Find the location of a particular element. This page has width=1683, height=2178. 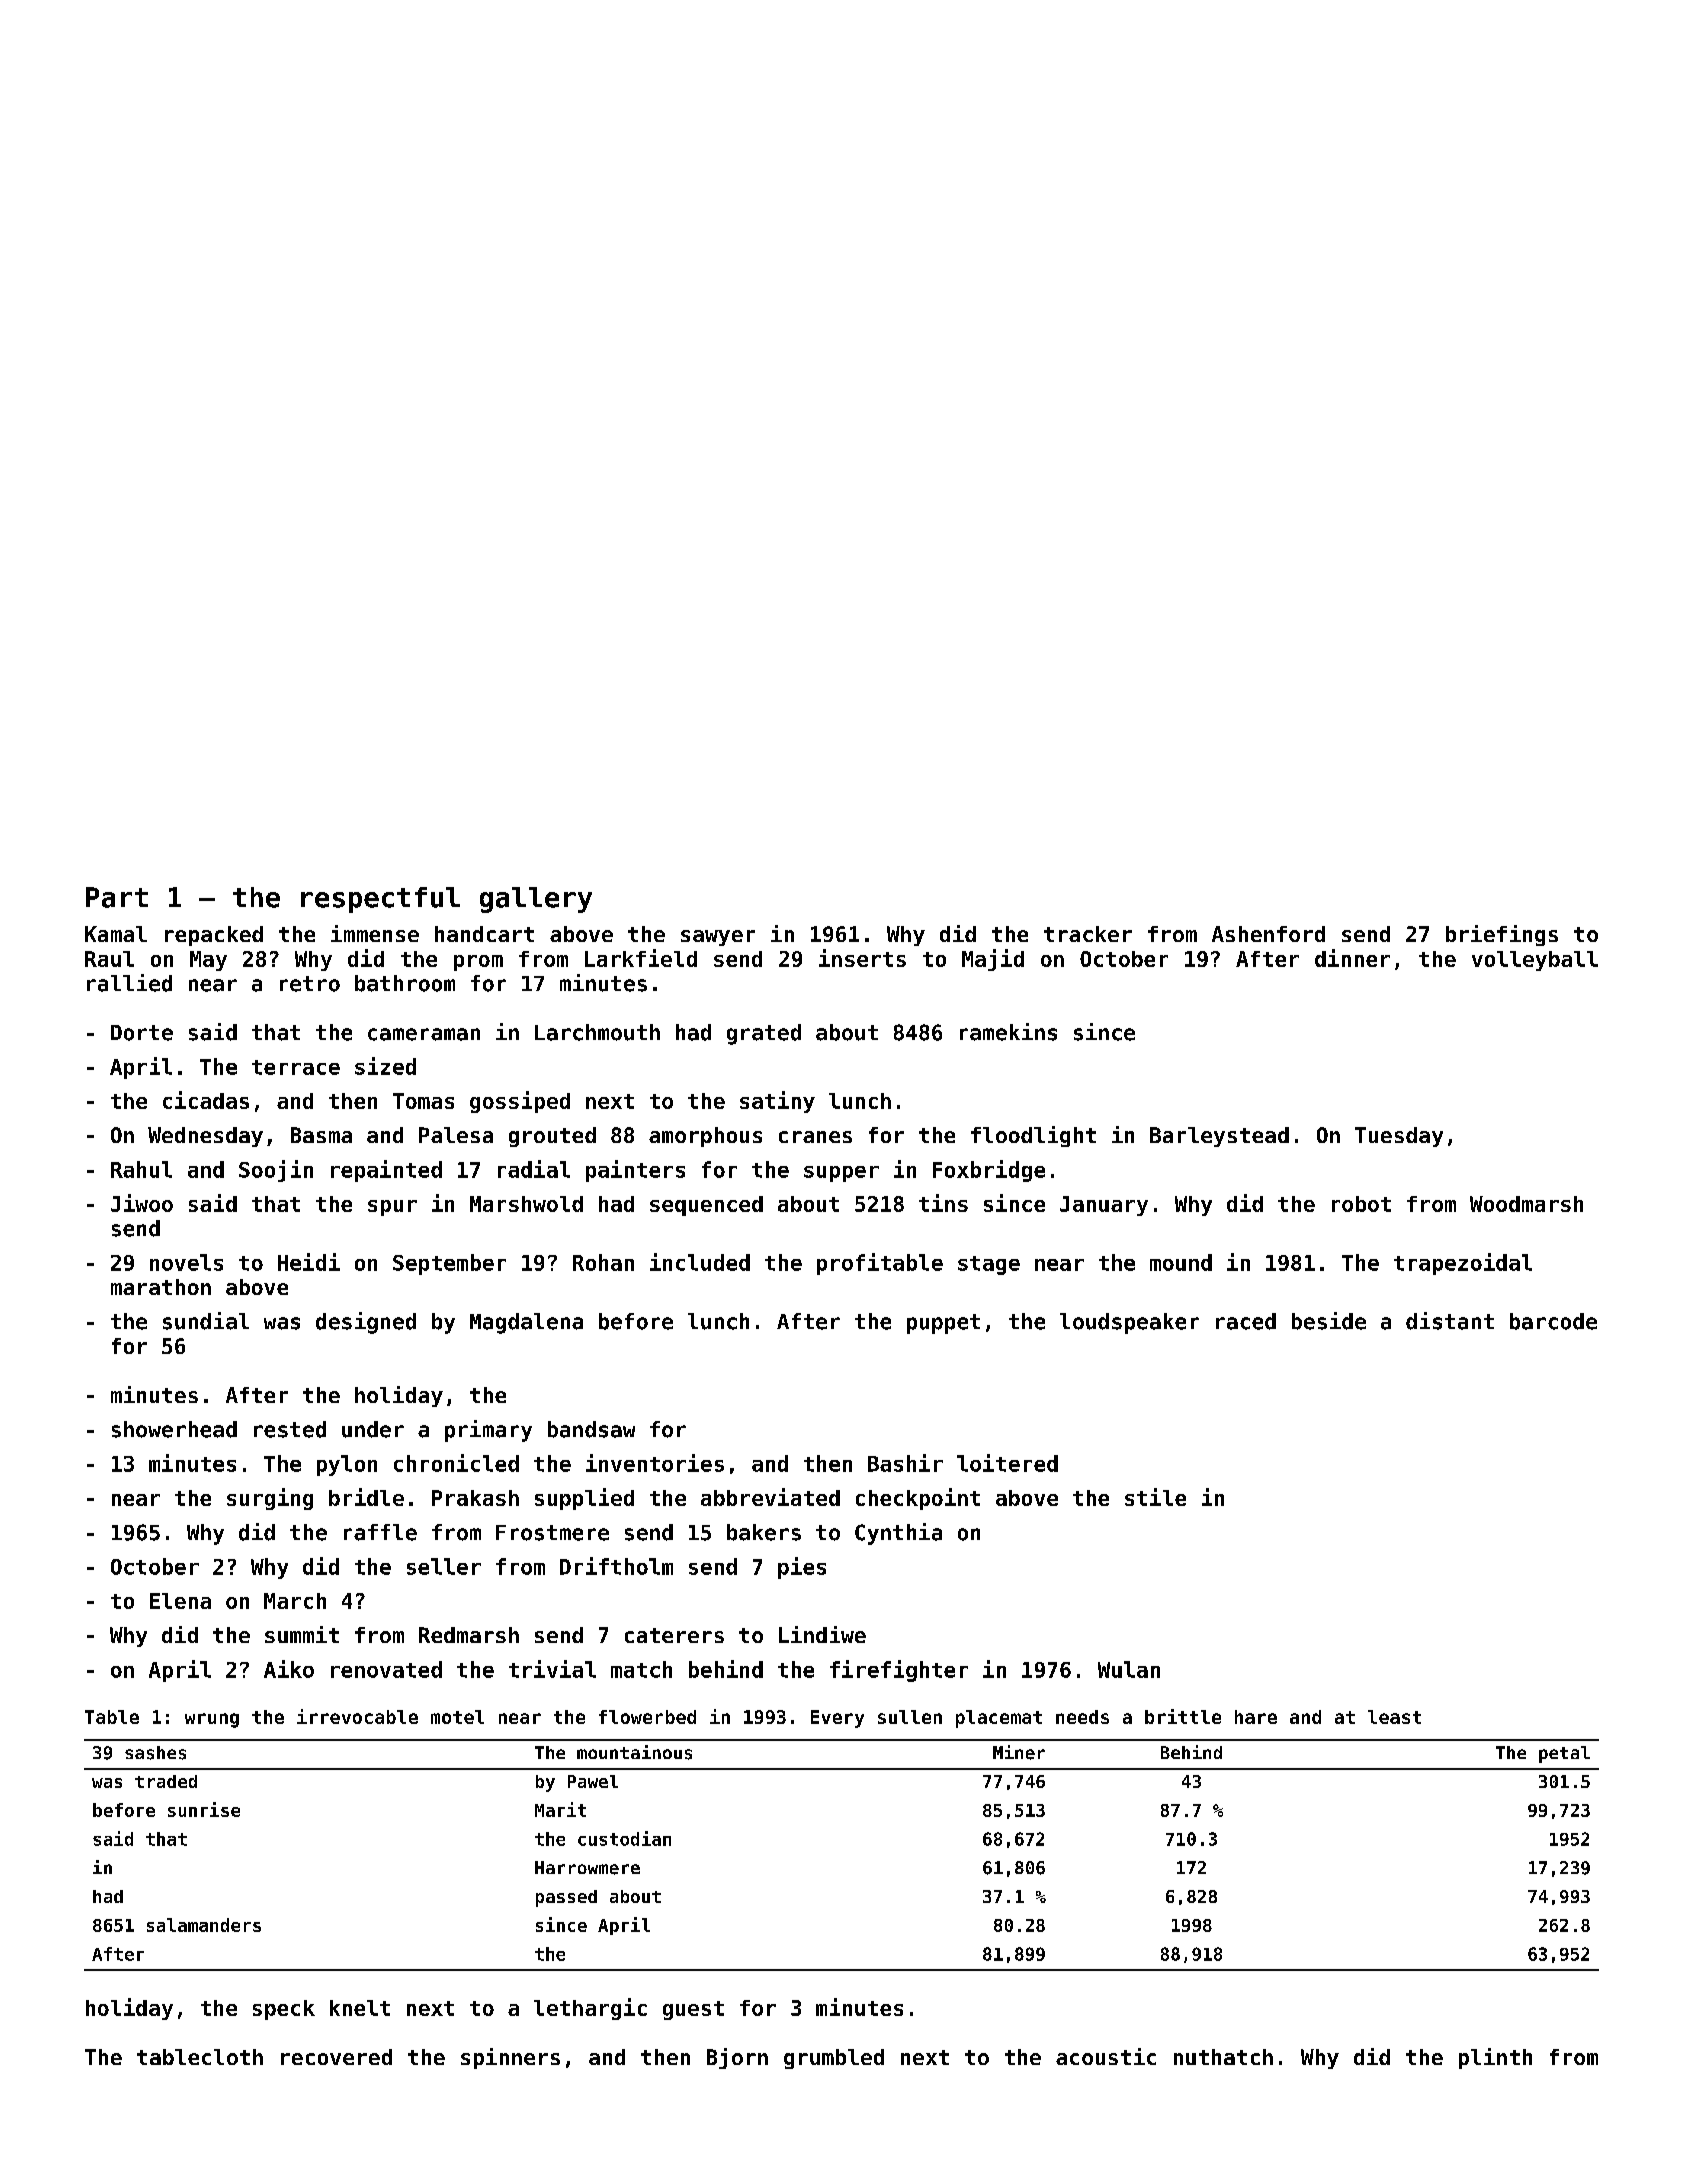

tracker is located at coordinates (1088, 934).
